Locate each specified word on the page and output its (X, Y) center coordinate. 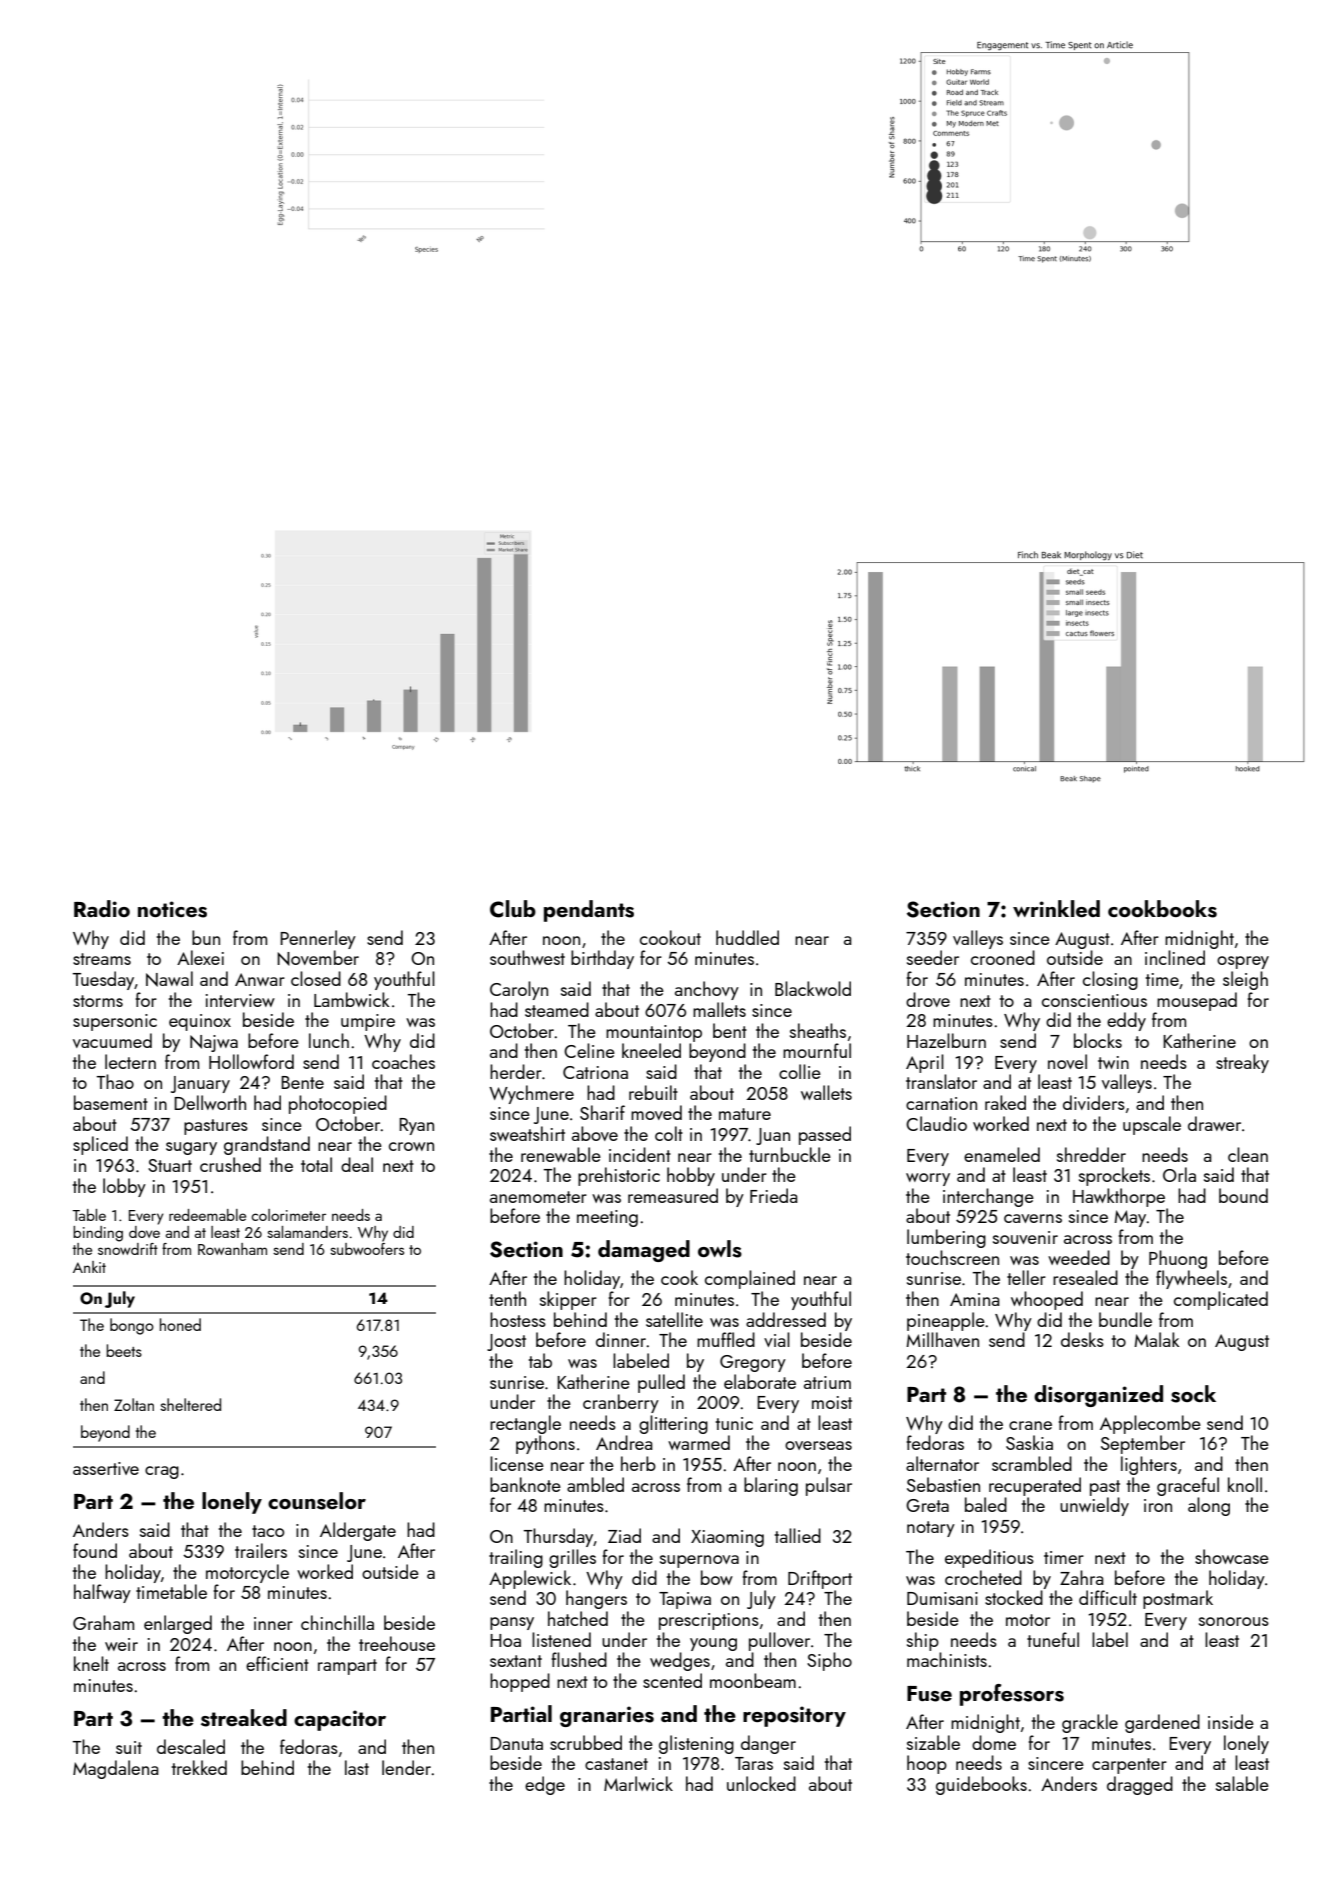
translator (941, 1081)
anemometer (538, 1197)
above (595, 1133)
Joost (506, 1342)
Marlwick (638, 1783)
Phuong (1178, 1259)
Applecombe (1150, 1424)
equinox (200, 1022)
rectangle (525, 1424)
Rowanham (232, 1249)
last (357, 1767)
